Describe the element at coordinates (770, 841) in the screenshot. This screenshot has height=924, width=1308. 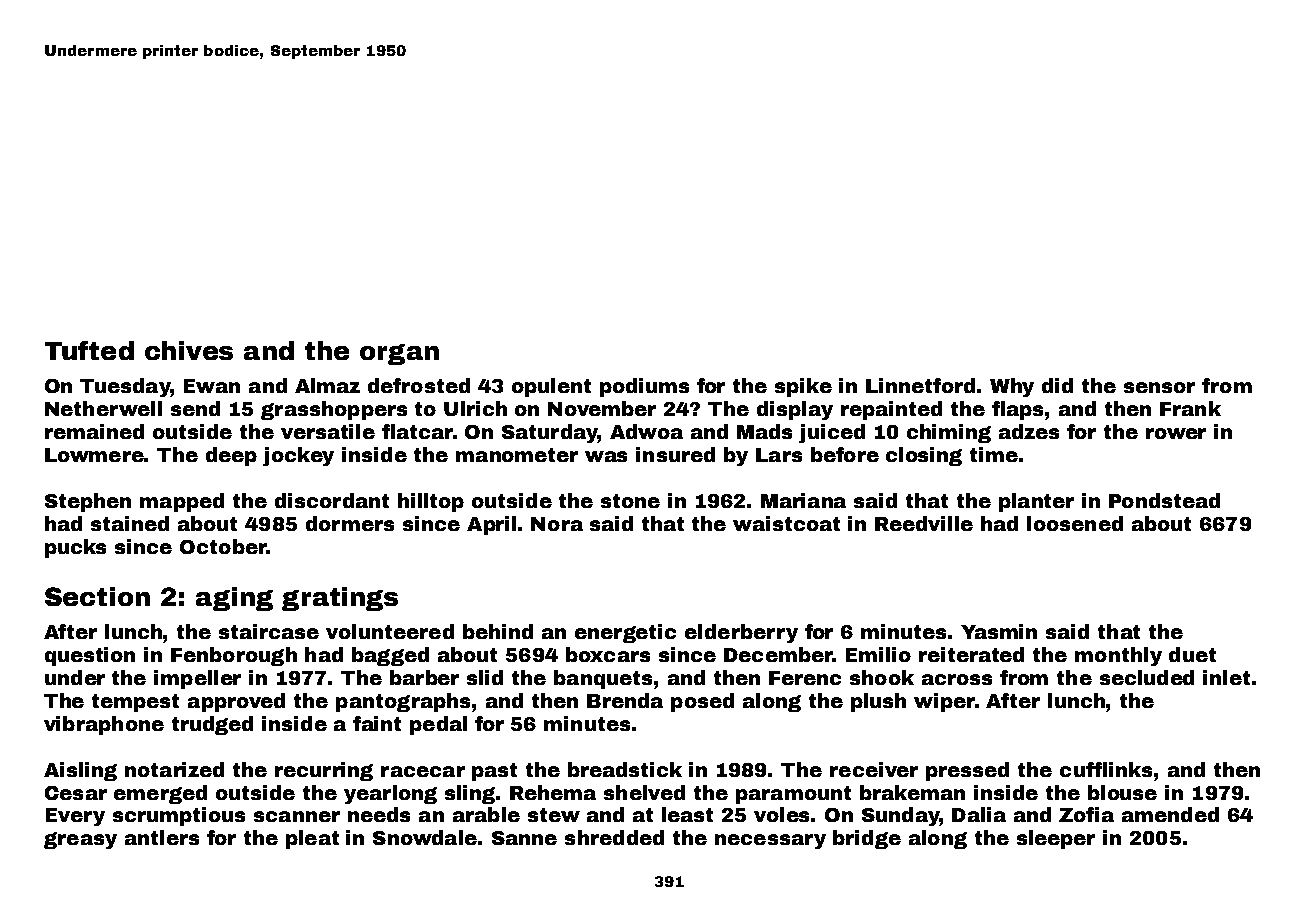
I see `necessary` at that location.
